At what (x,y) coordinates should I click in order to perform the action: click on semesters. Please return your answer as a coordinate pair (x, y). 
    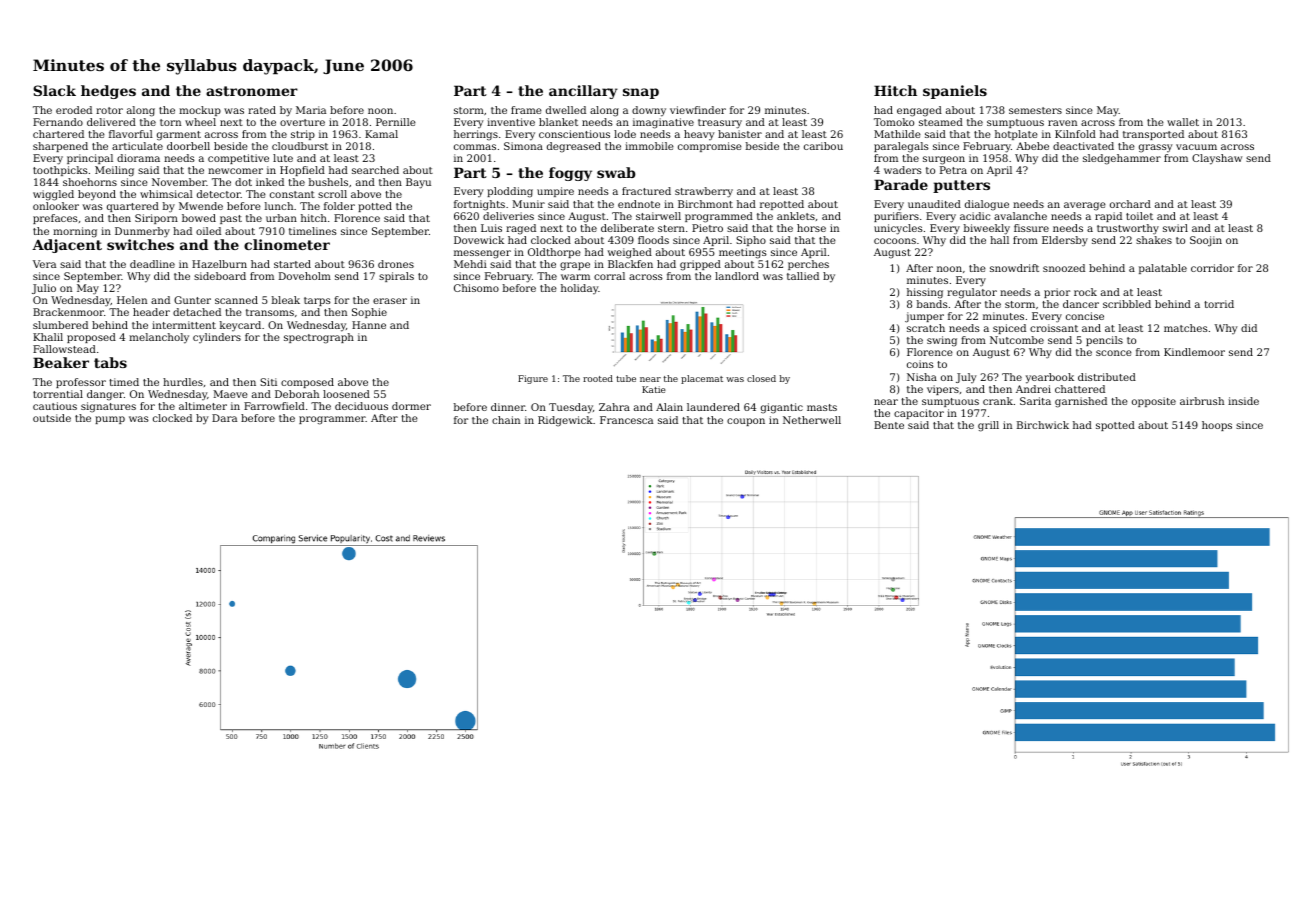
    Looking at the image, I should click on (1035, 110).
